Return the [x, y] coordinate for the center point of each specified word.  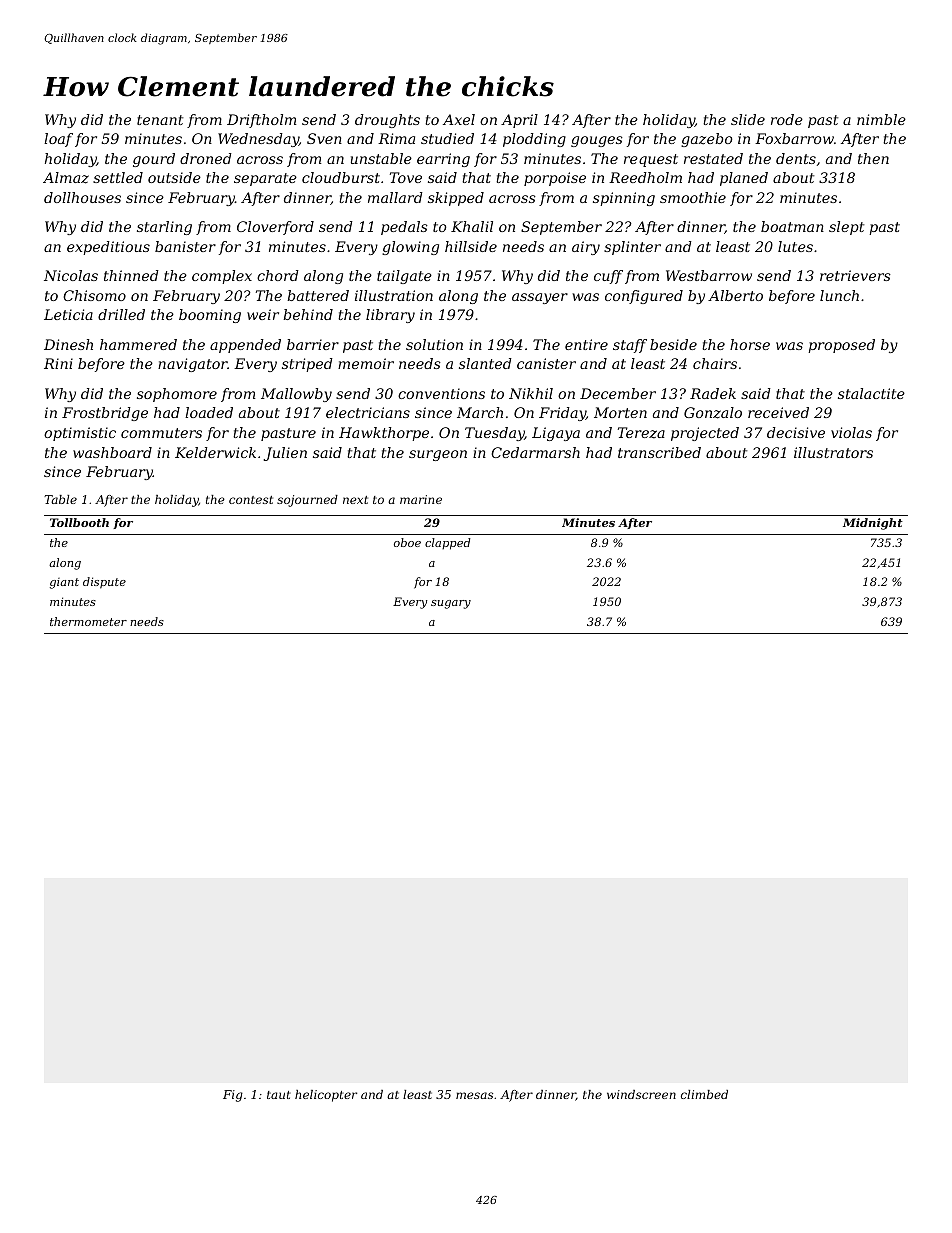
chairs [715, 363]
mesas [474, 1095]
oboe [407, 542]
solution [434, 344]
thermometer [88, 621]
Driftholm [261, 121]
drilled [121, 314]
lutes [795, 246]
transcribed [659, 452]
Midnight [873, 524]
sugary [451, 604]
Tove [406, 177]
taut [279, 1095]
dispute [104, 583]
